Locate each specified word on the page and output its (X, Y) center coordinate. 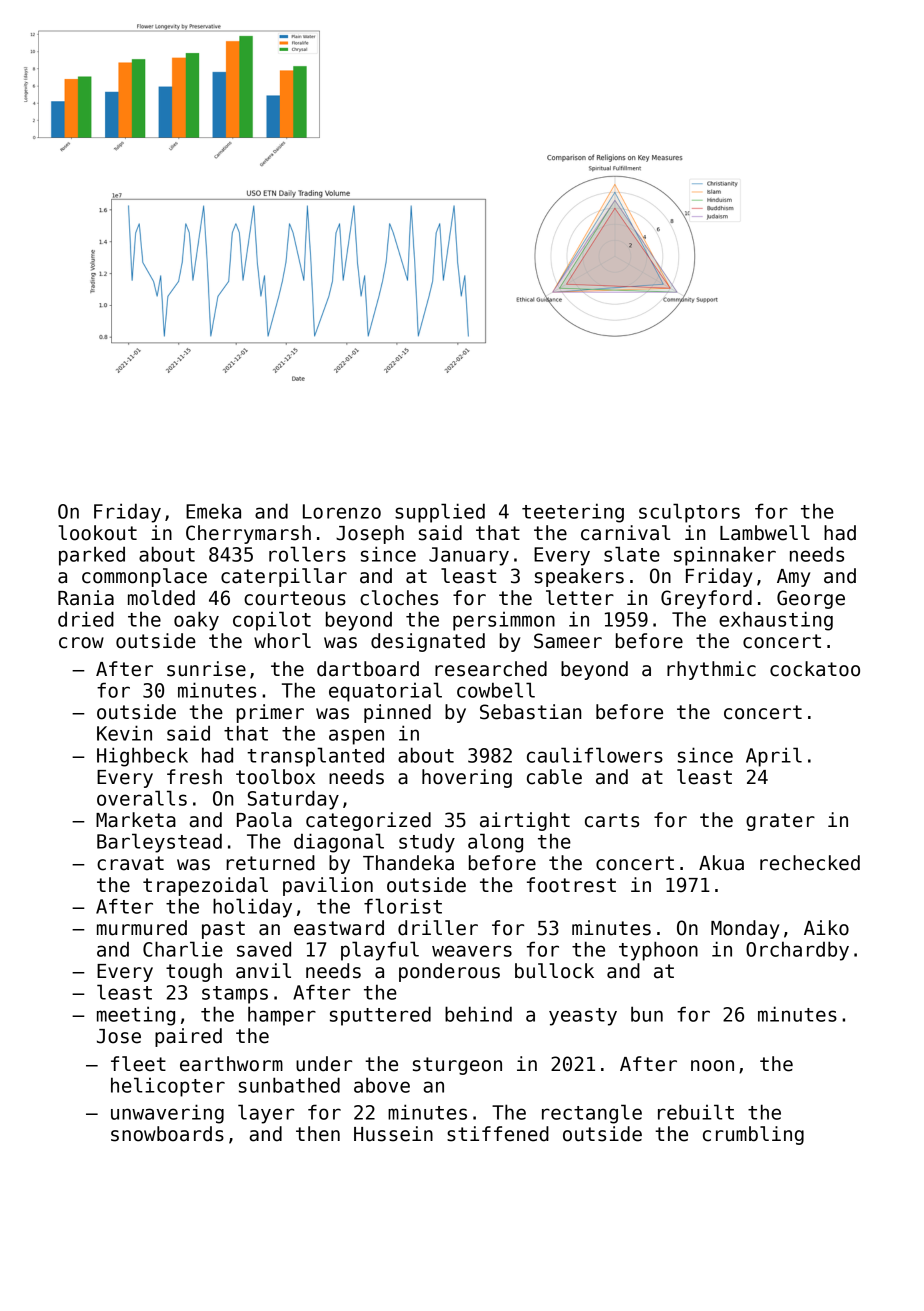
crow (81, 643)
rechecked (810, 863)
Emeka (213, 511)
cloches (399, 598)
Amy (793, 578)
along (495, 843)
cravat (130, 863)
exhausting (776, 621)
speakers (579, 577)
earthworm (231, 1064)
